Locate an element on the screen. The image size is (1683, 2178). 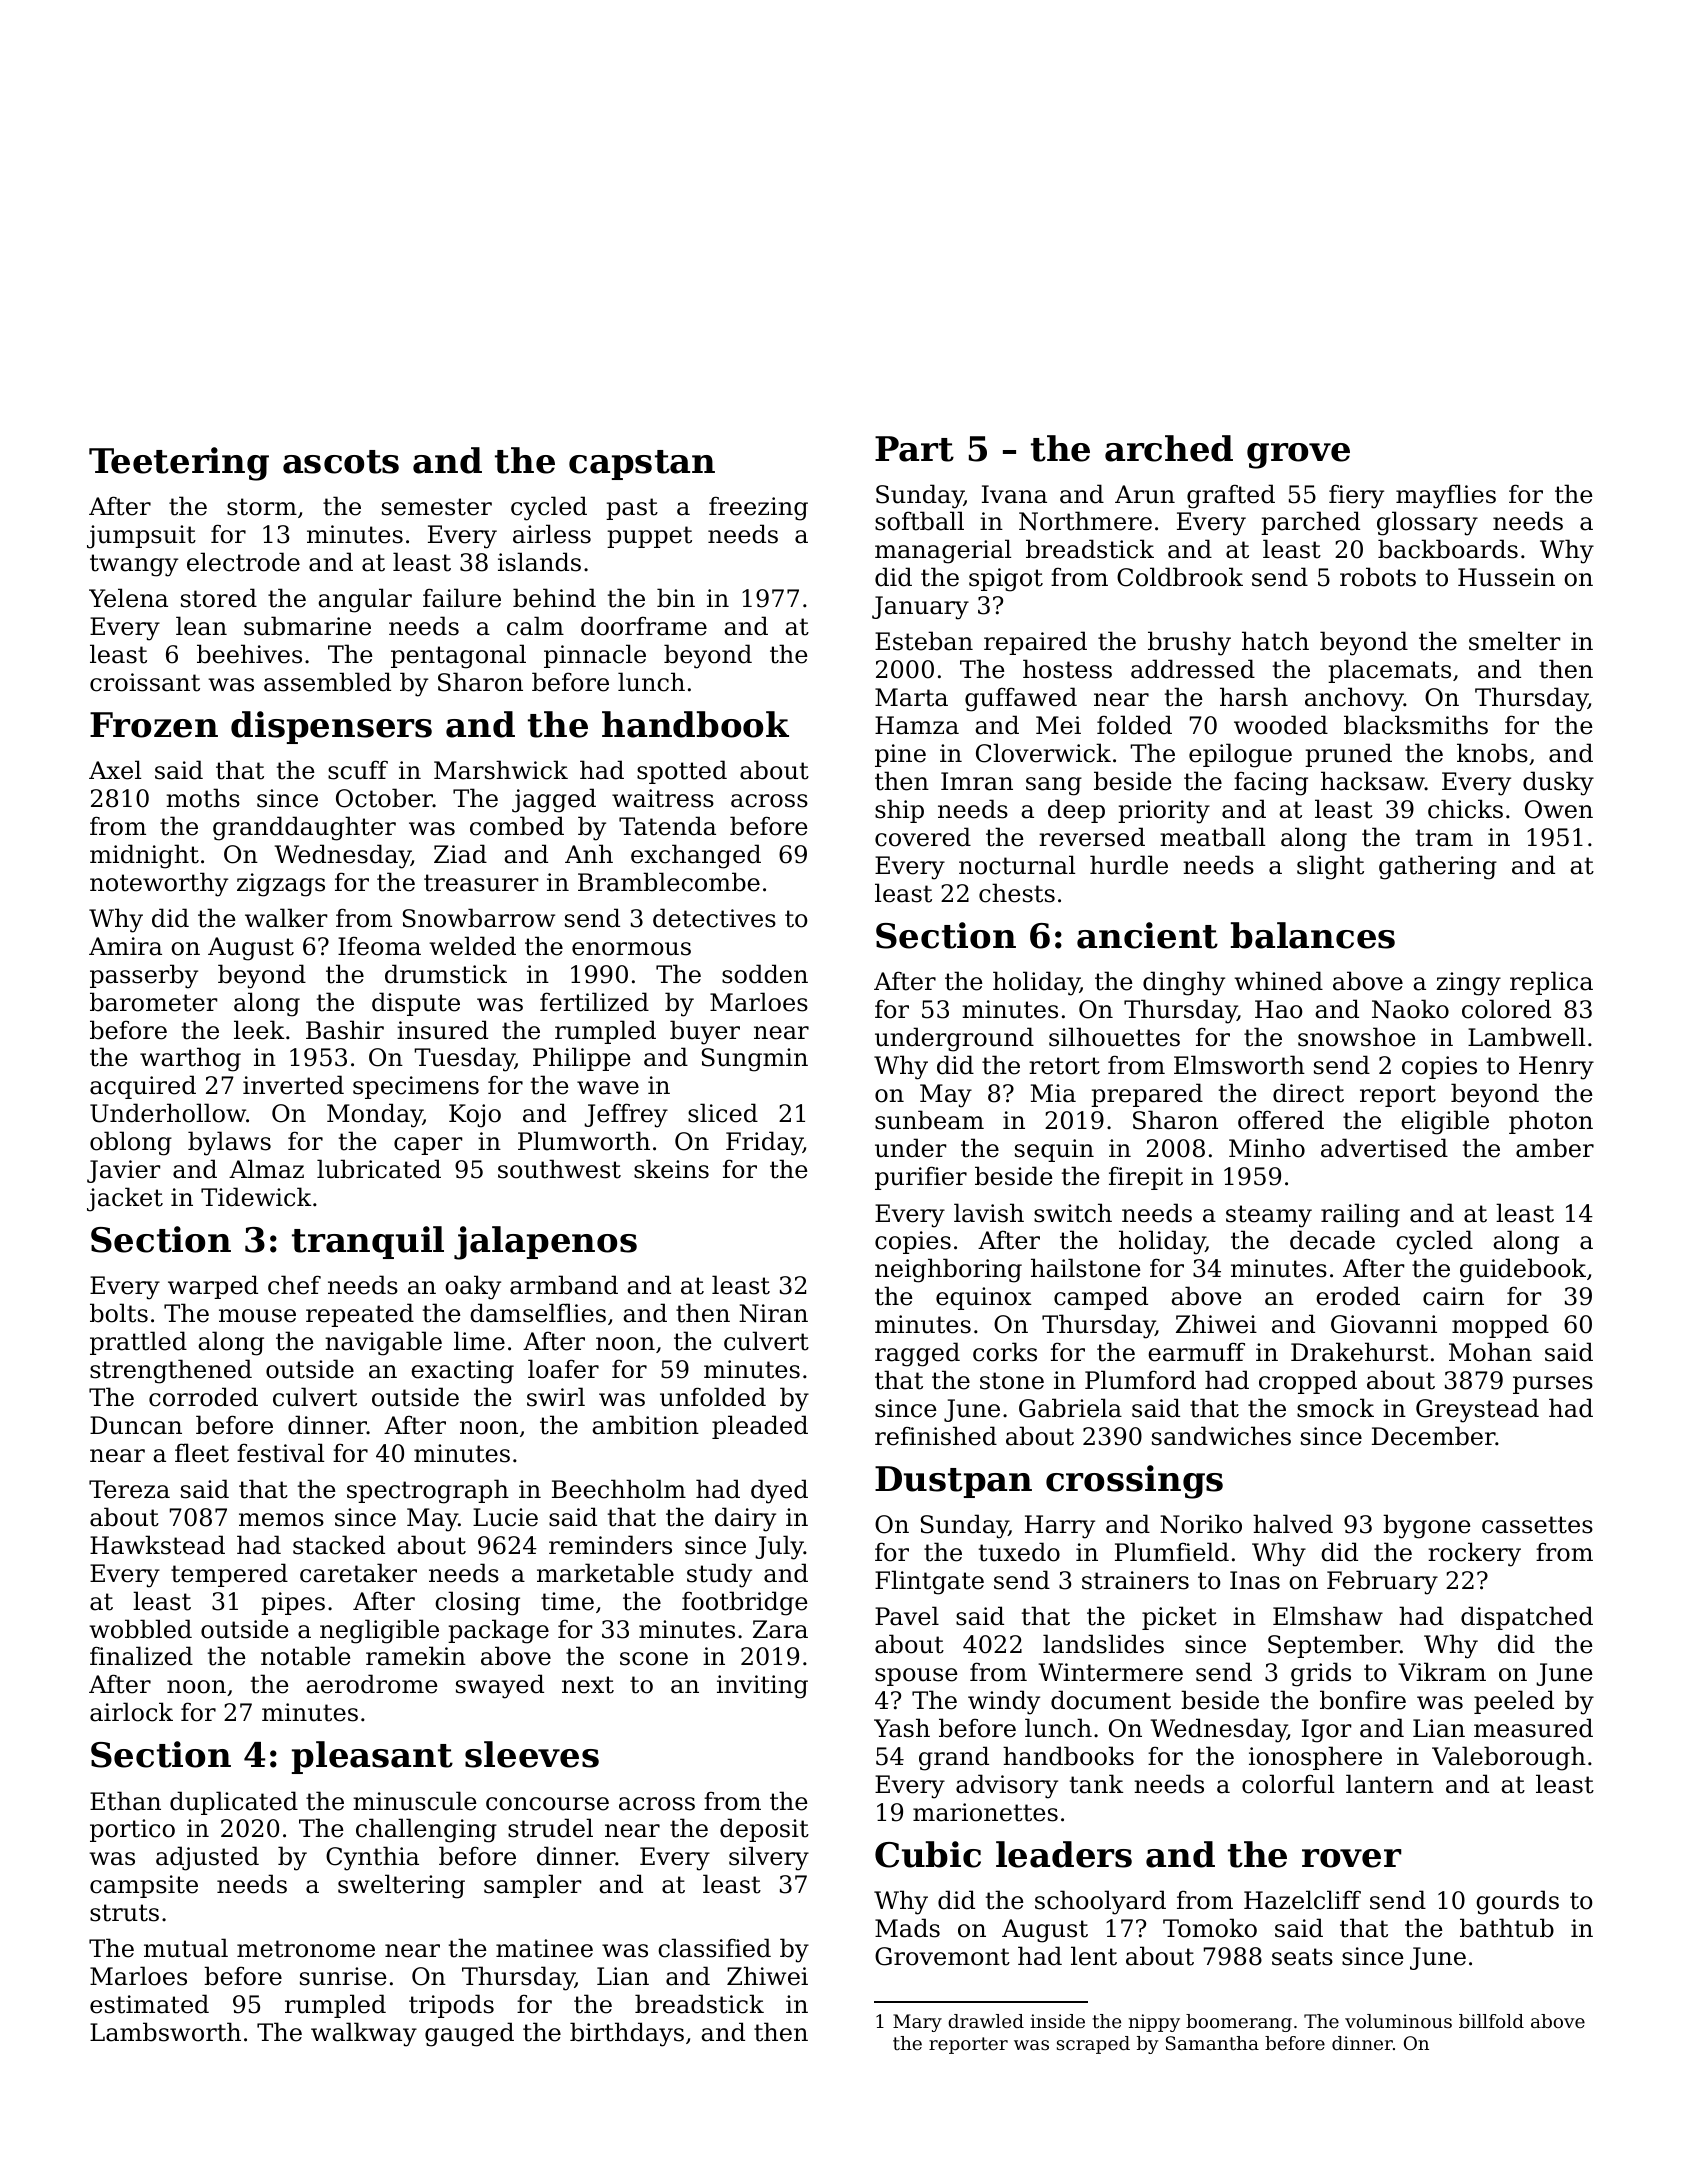
eligible is located at coordinates (1445, 1122).
